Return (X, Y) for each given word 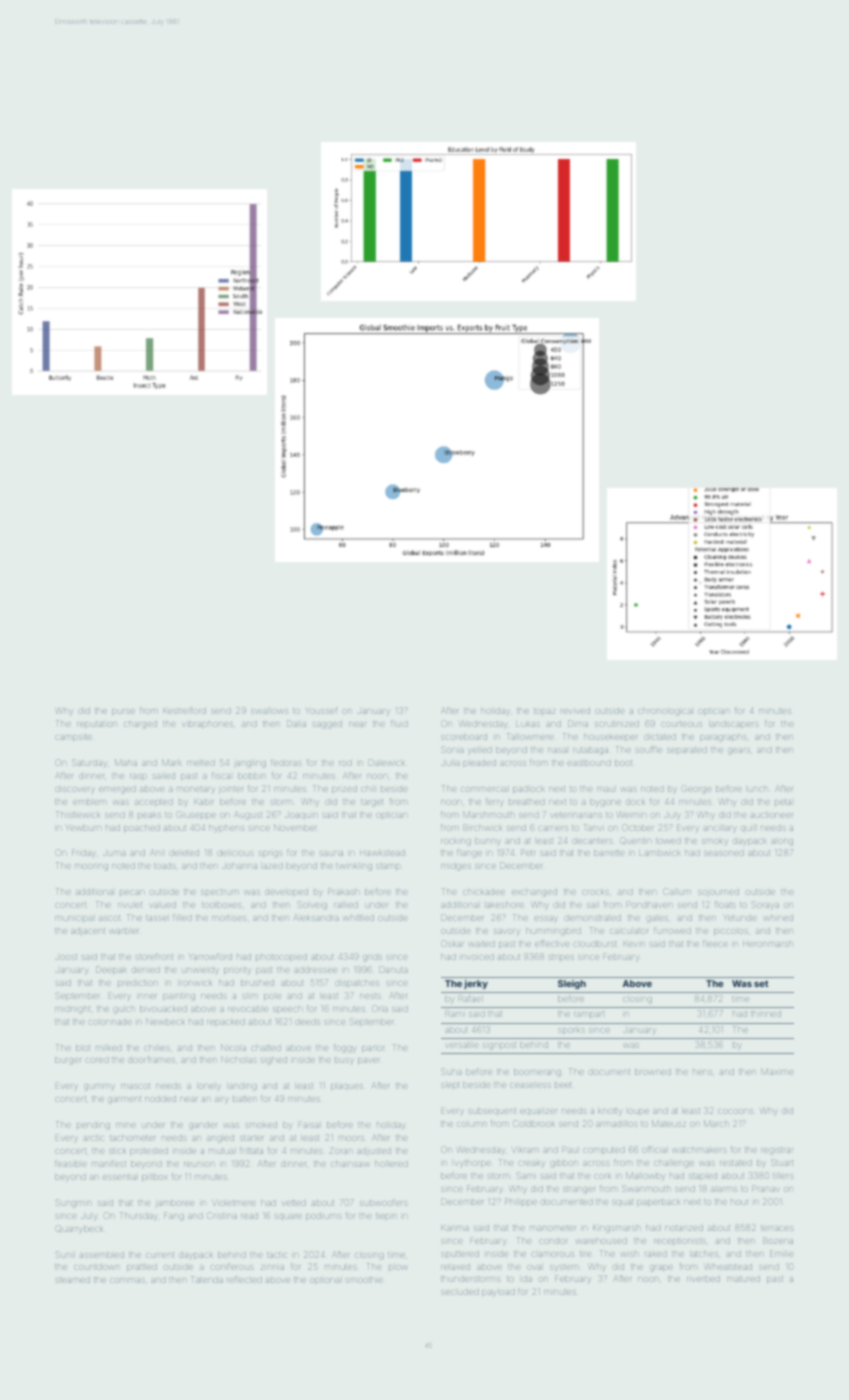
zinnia (272, 1267)
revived (575, 711)
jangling (250, 764)
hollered (391, 1164)
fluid (399, 724)
